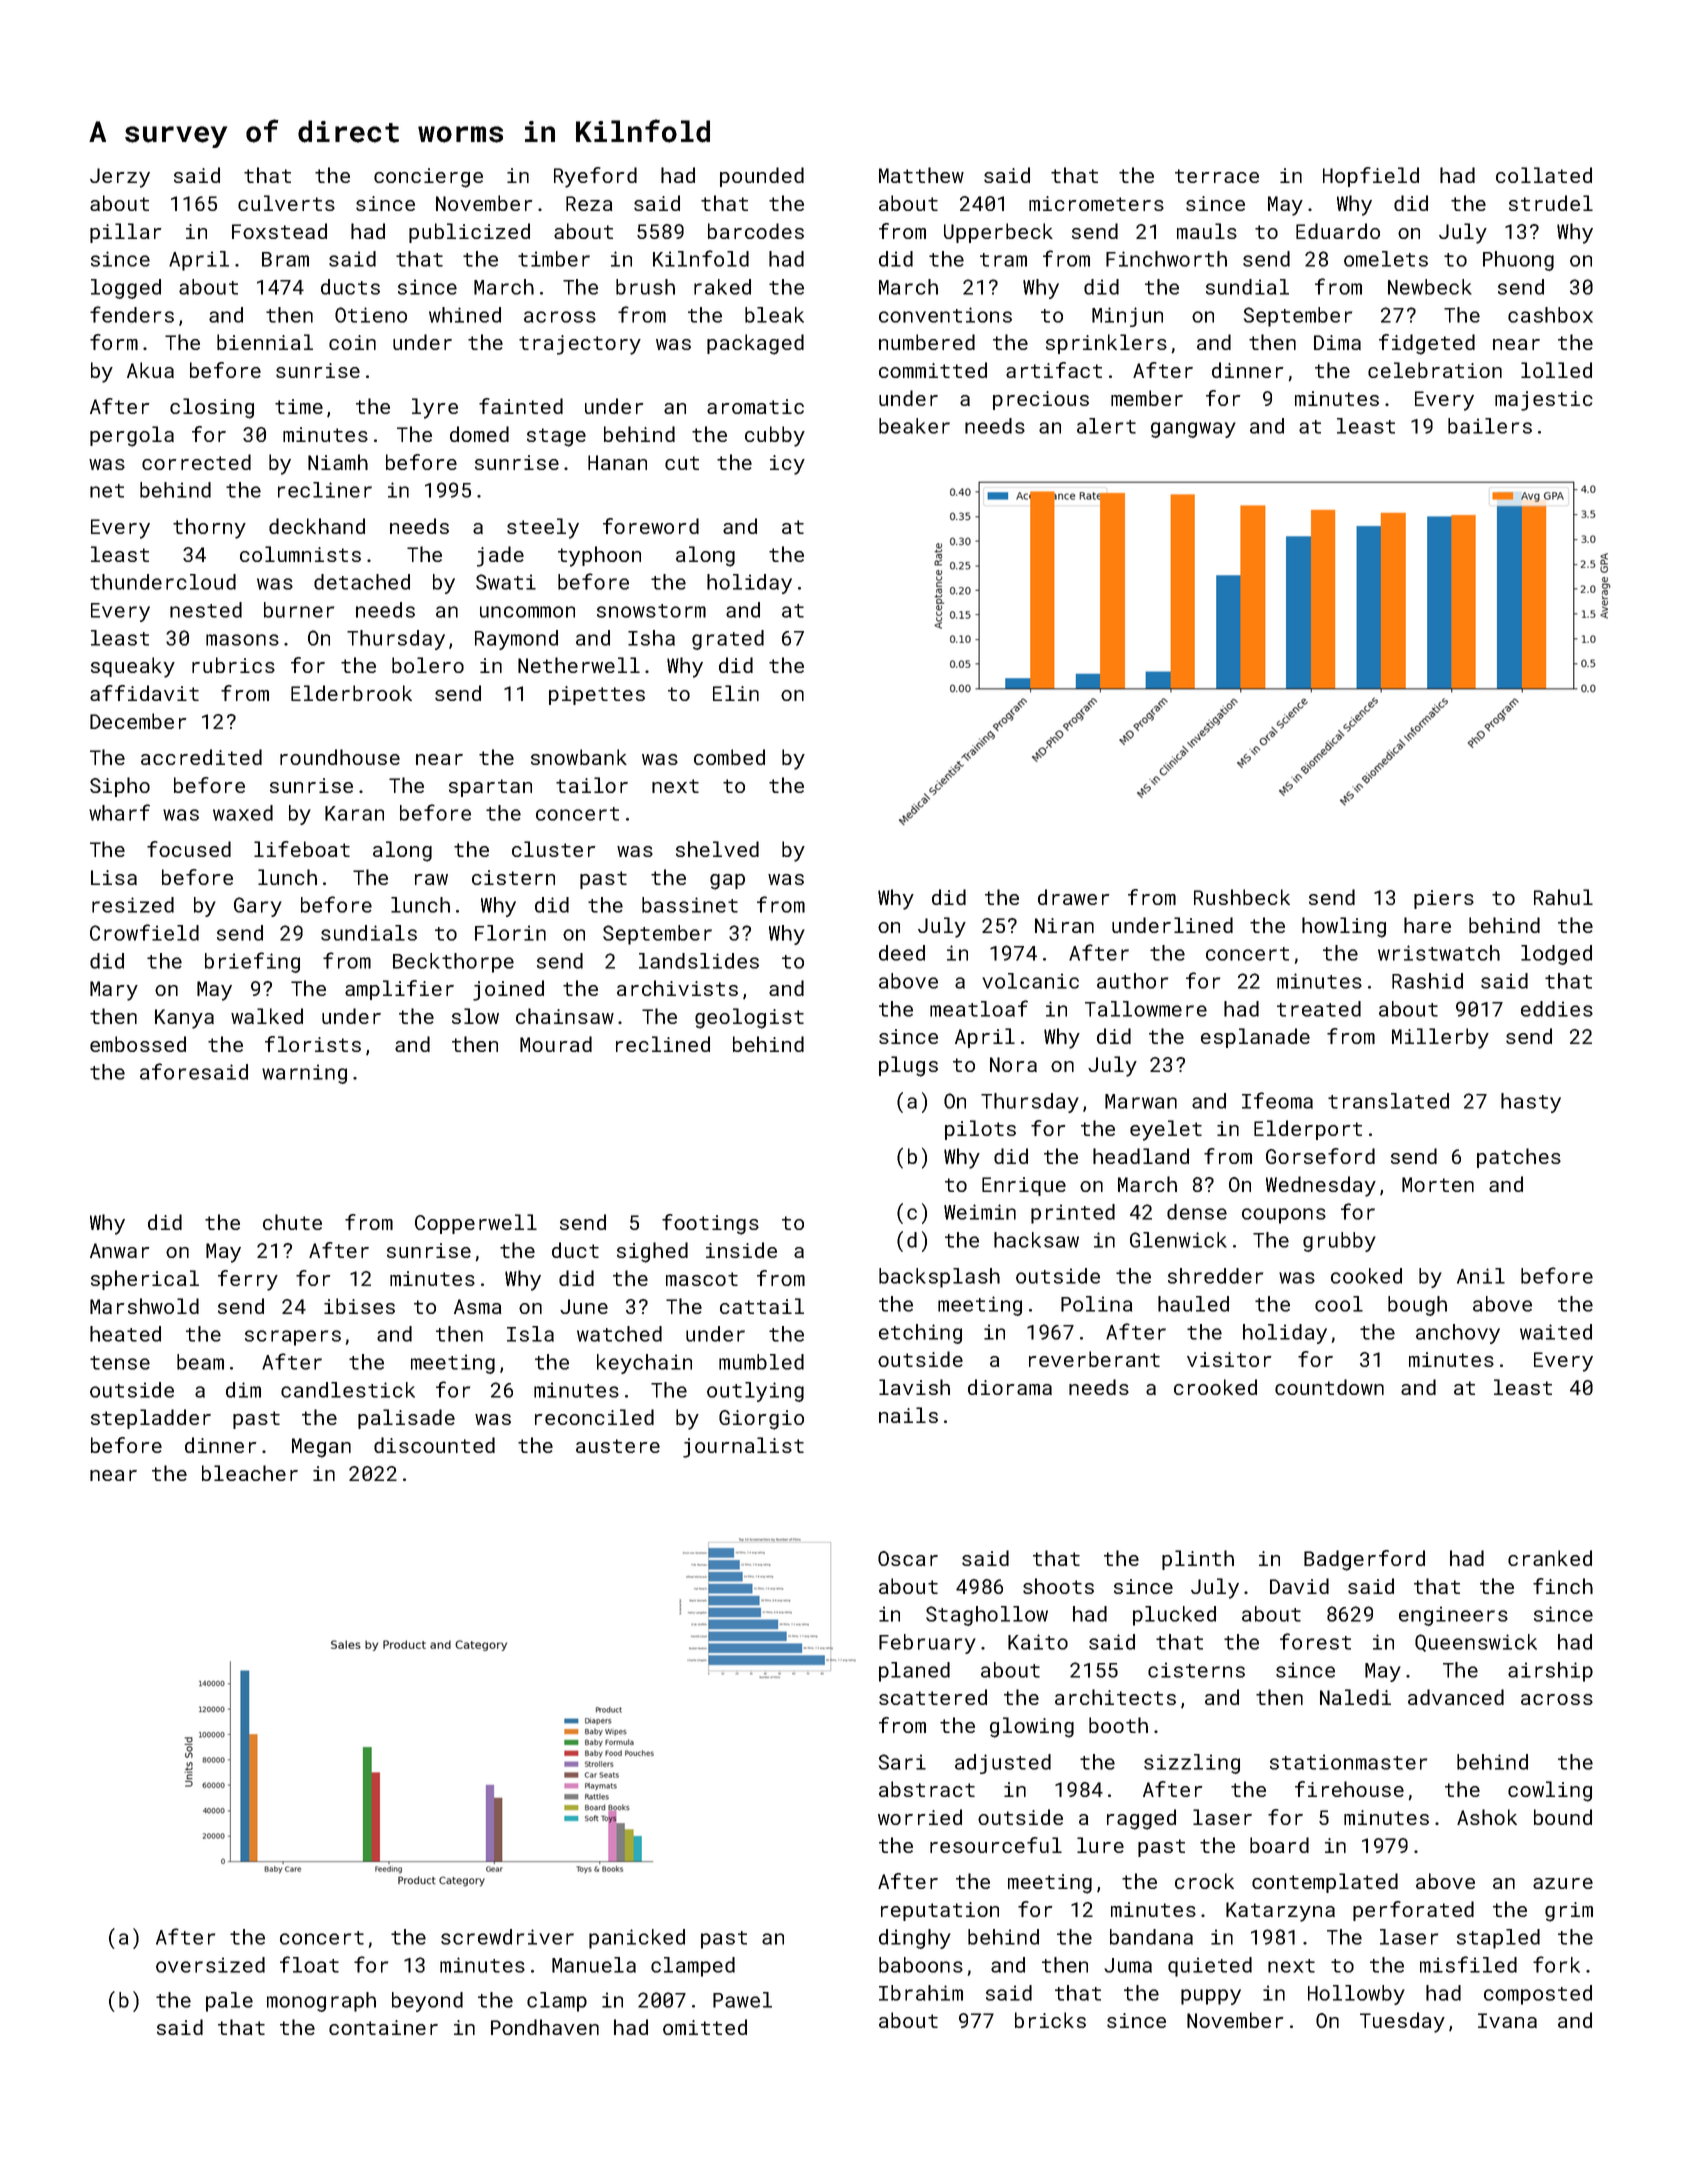 The height and width of the document is (2178, 1683). What do you see at coordinates (1132, 981) in the document?
I see `author` at bounding box center [1132, 981].
